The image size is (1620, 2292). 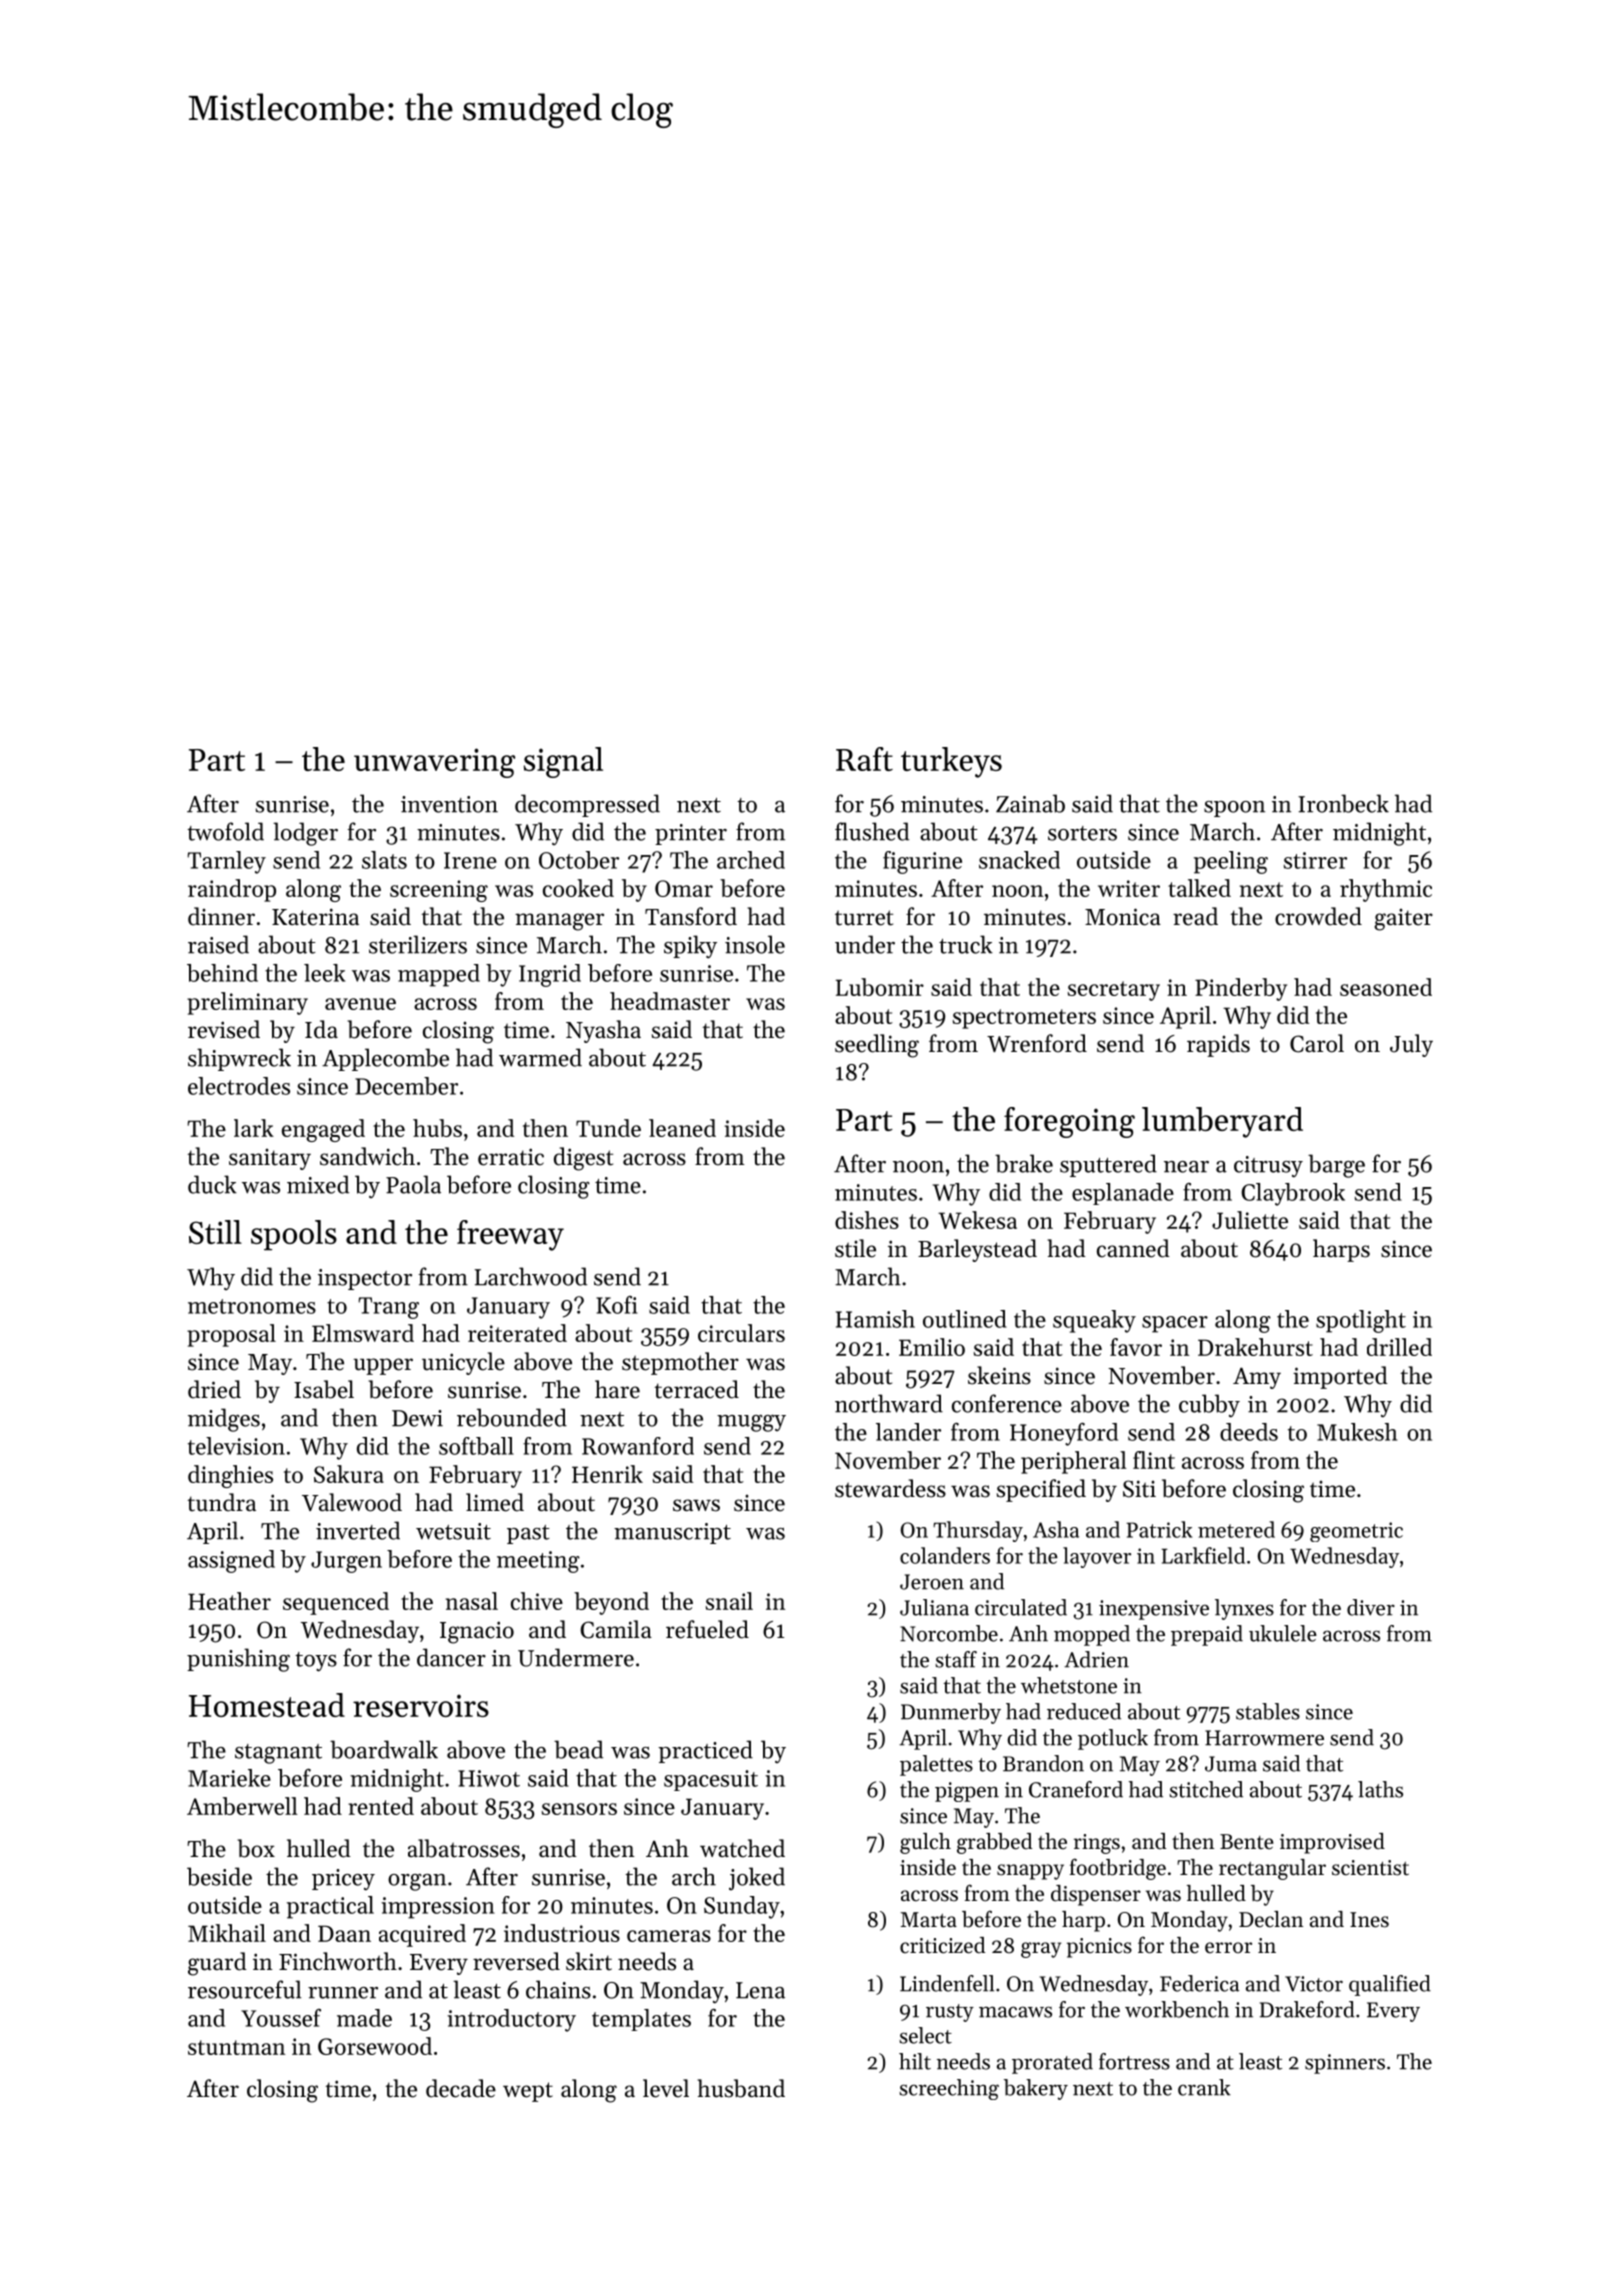 What do you see at coordinates (691, 834) in the page?
I see `printer` at bounding box center [691, 834].
